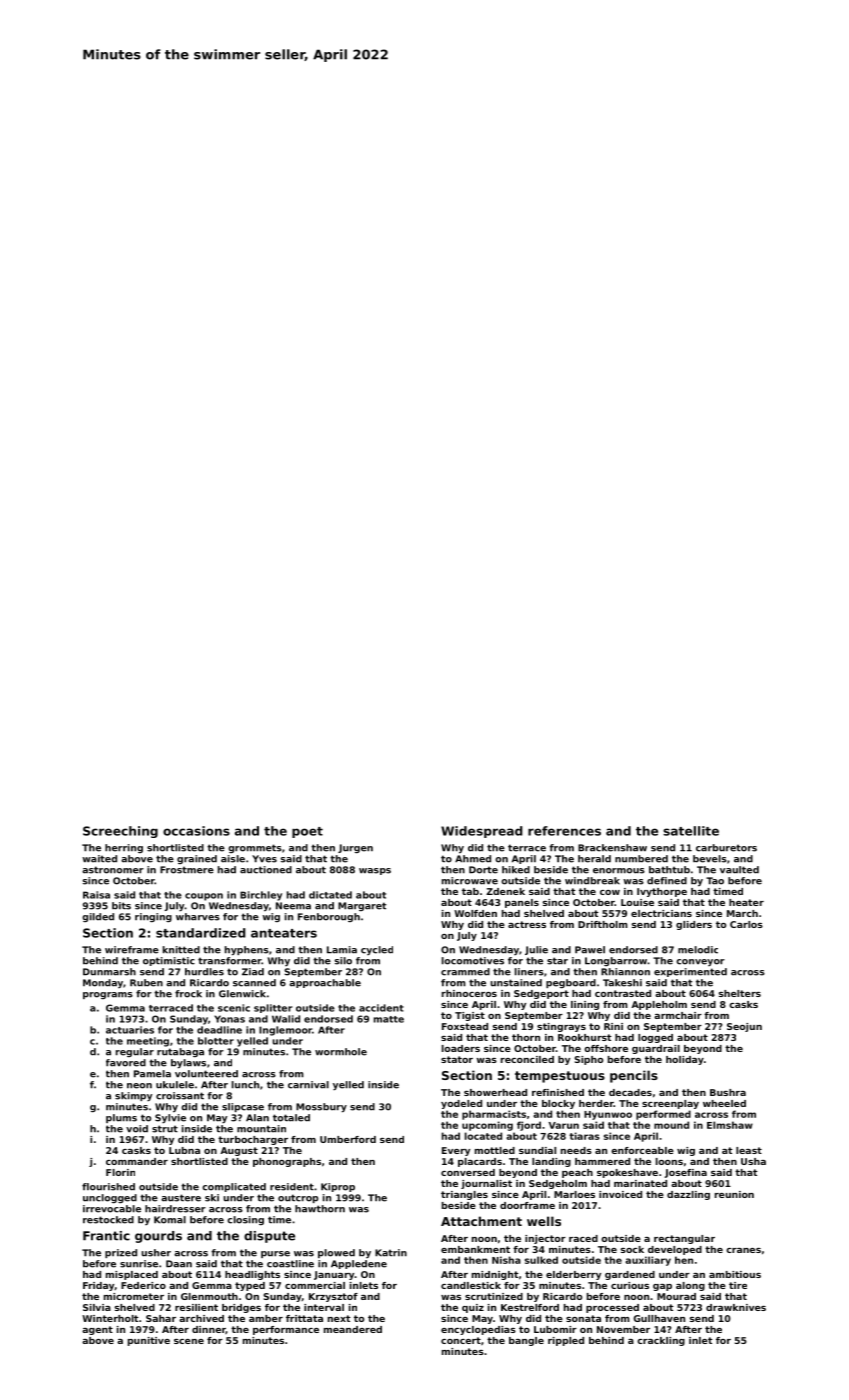 This screenshot has width=849, height=1400. What do you see at coordinates (684, 1239) in the screenshot?
I see `rectangular` at bounding box center [684, 1239].
